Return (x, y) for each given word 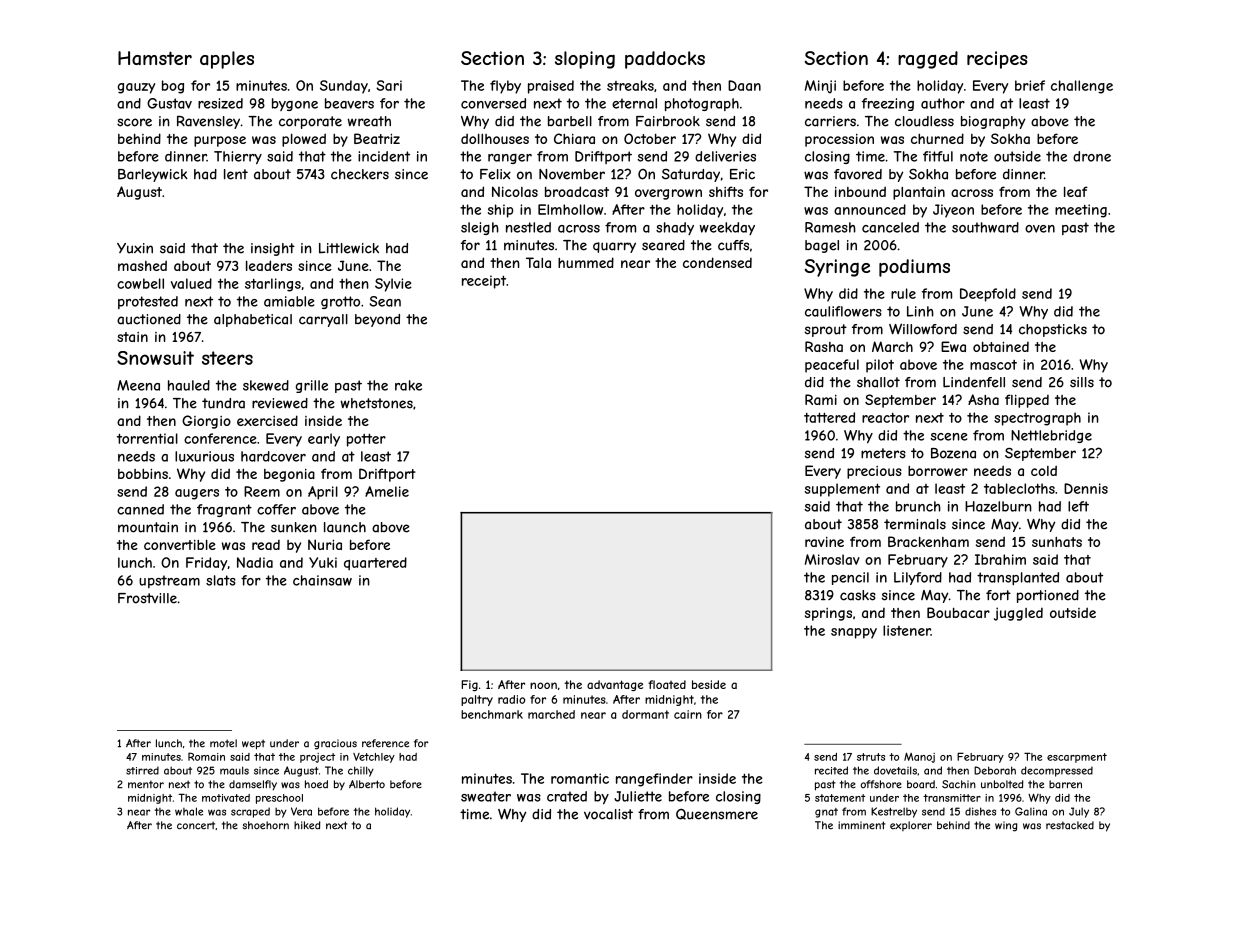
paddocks (665, 60)
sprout (826, 330)
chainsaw (322, 580)
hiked (307, 825)
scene (948, 437)
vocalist (608, 814)
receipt (484, 282)
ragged (928, 60)
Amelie (387, 491)
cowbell (140, 283)
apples (227, 60)
